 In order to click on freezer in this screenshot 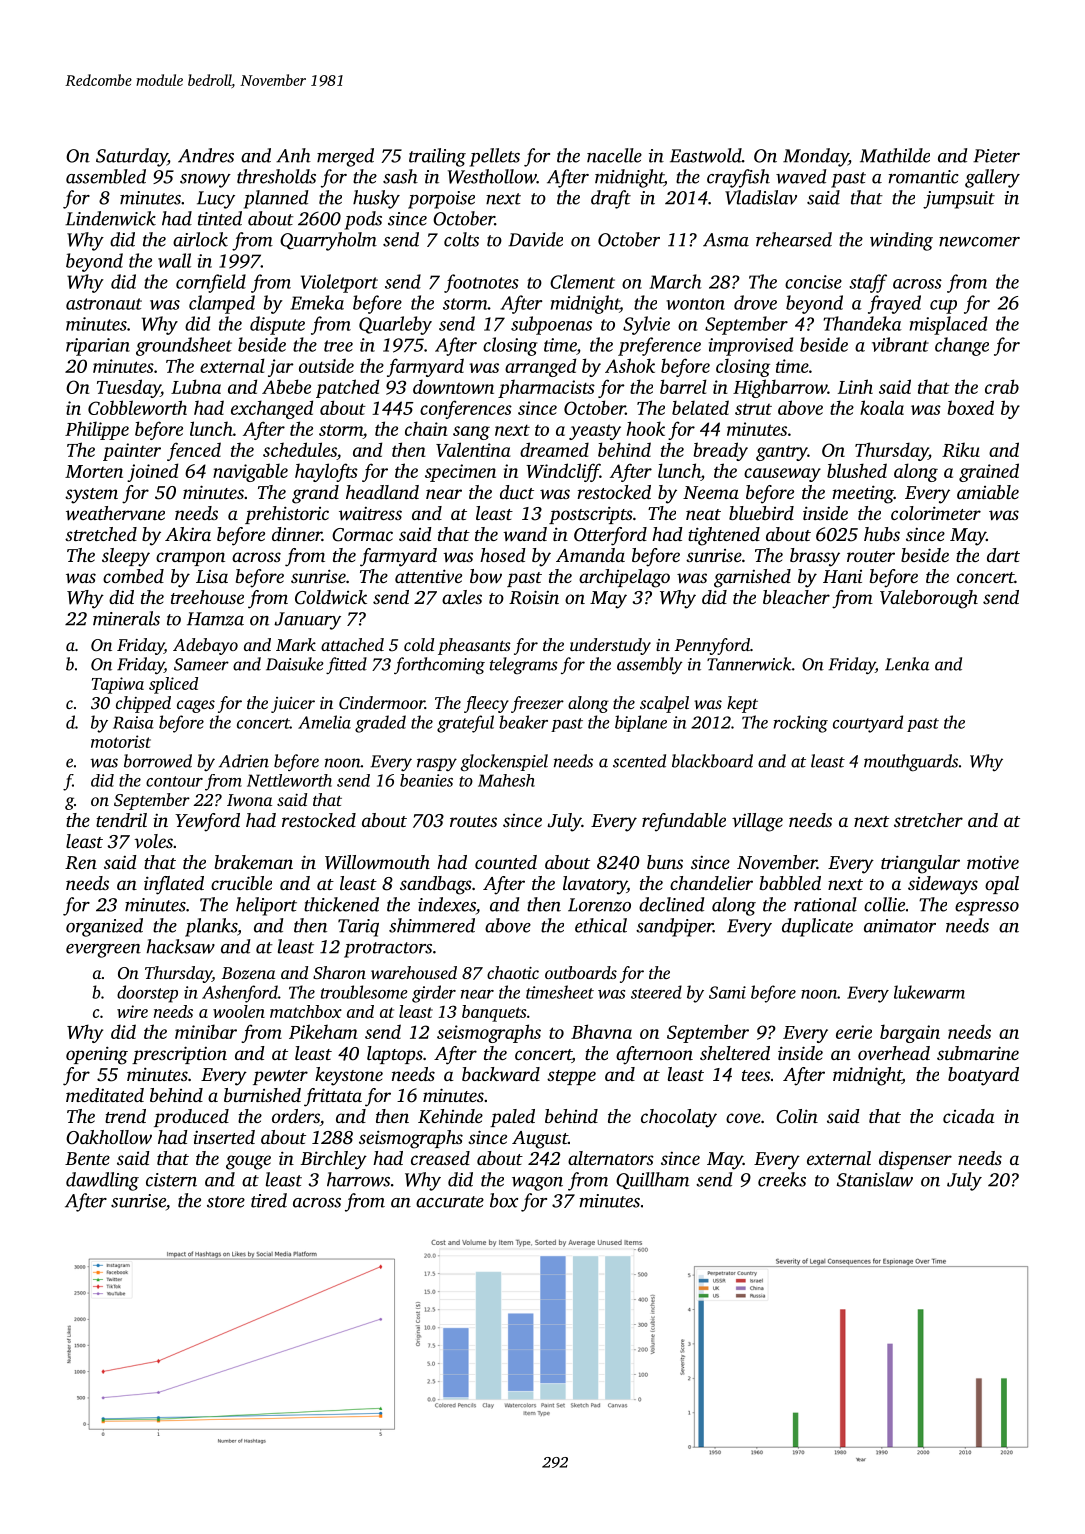, I will do `click(537, 704)`.
